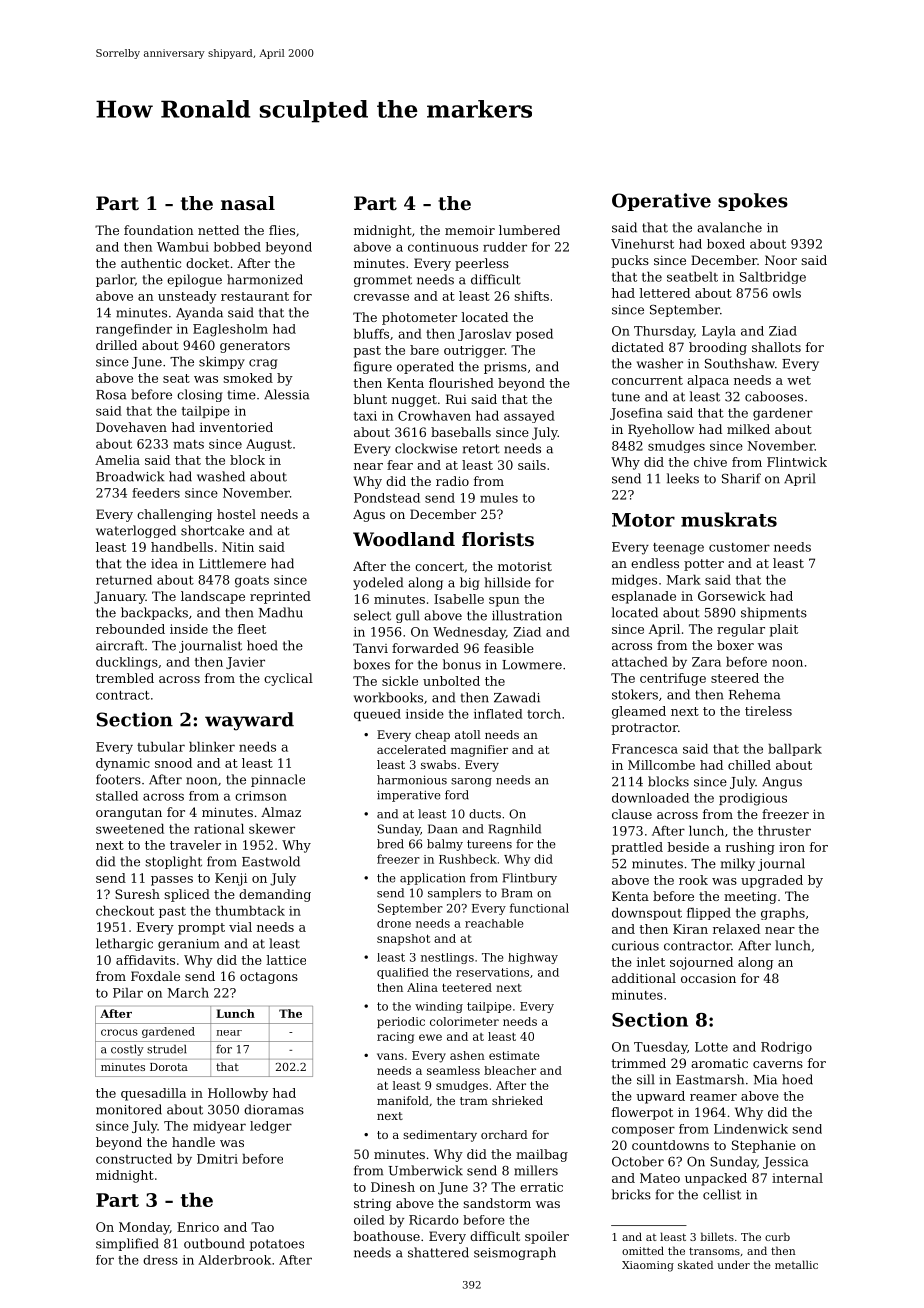  I want to click on Operative, so click(661, 202).
